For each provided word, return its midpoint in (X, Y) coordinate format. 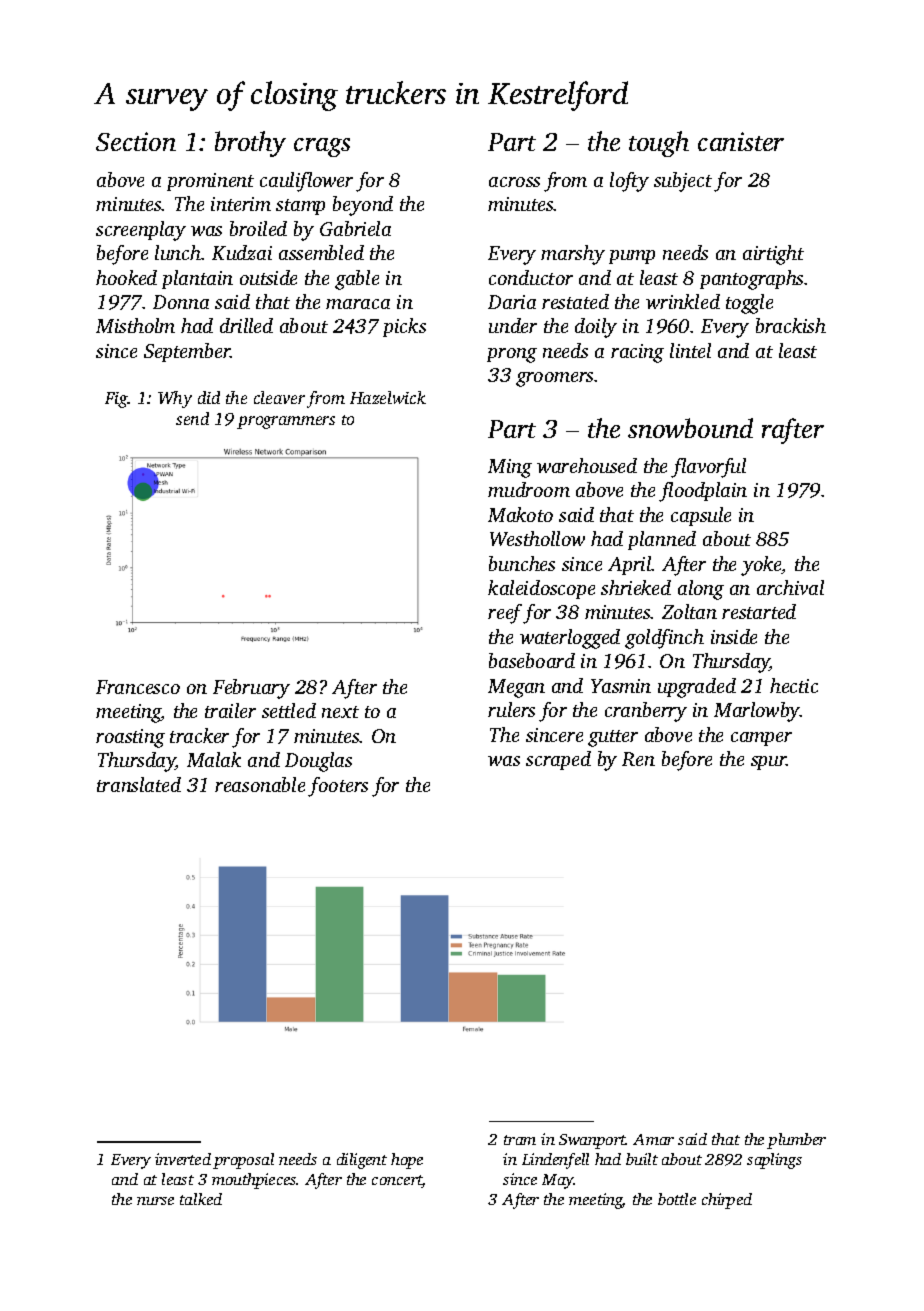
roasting (130, 738)
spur (769, 763)
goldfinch (664, 639)
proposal (243, 1161)
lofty (629, 182)
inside (734, 636)
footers (338, 787)
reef (505, 614)
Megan (516, 688)
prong (512, 355)
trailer (230, 710)
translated (139, 784)
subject (683, 182)
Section (136, 141)
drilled (246, 325)
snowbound (690, 428)
